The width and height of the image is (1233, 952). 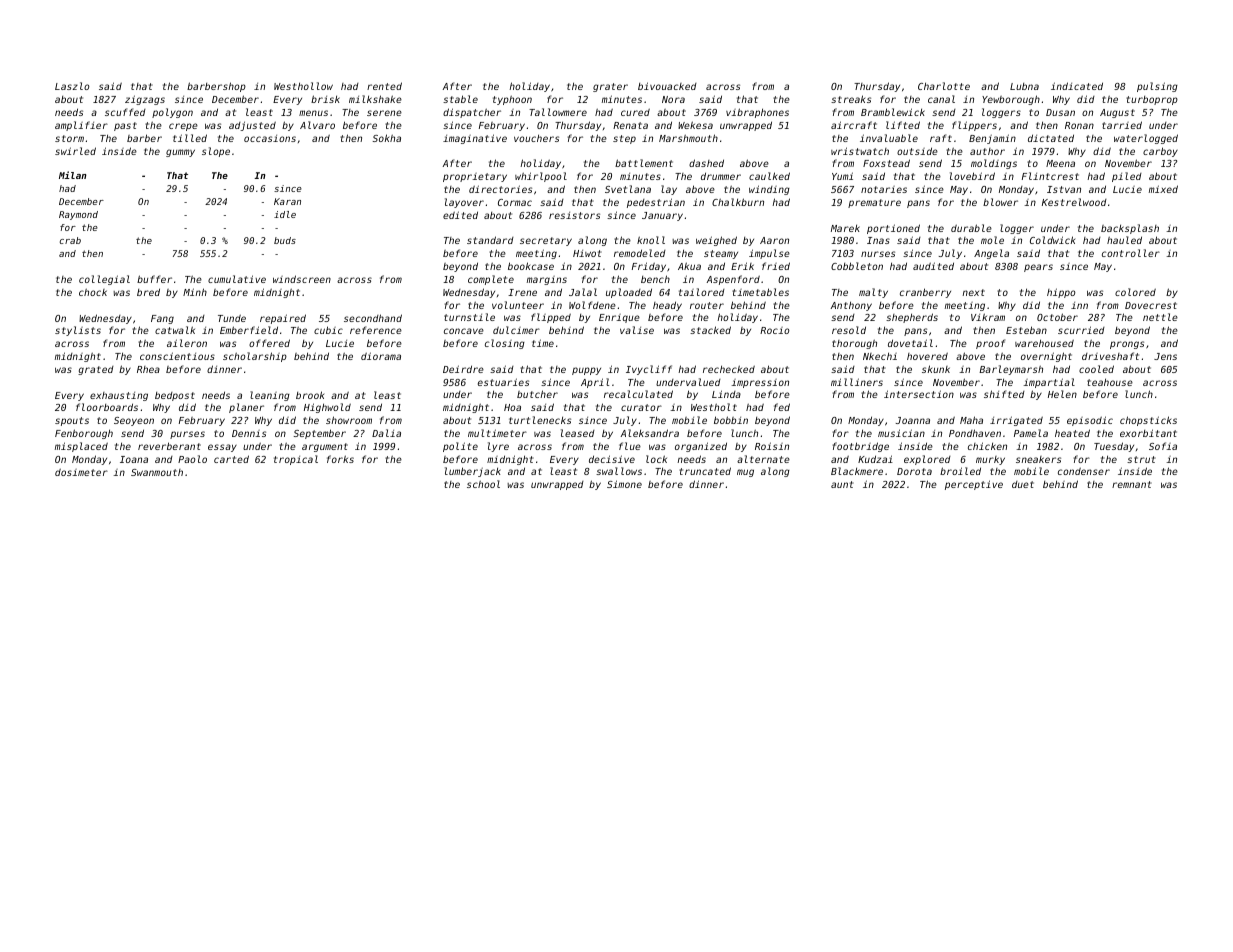 What do you see at coordinates (714, 407) in the image?
I see `Westholt` at bounding box center [714, 407].
